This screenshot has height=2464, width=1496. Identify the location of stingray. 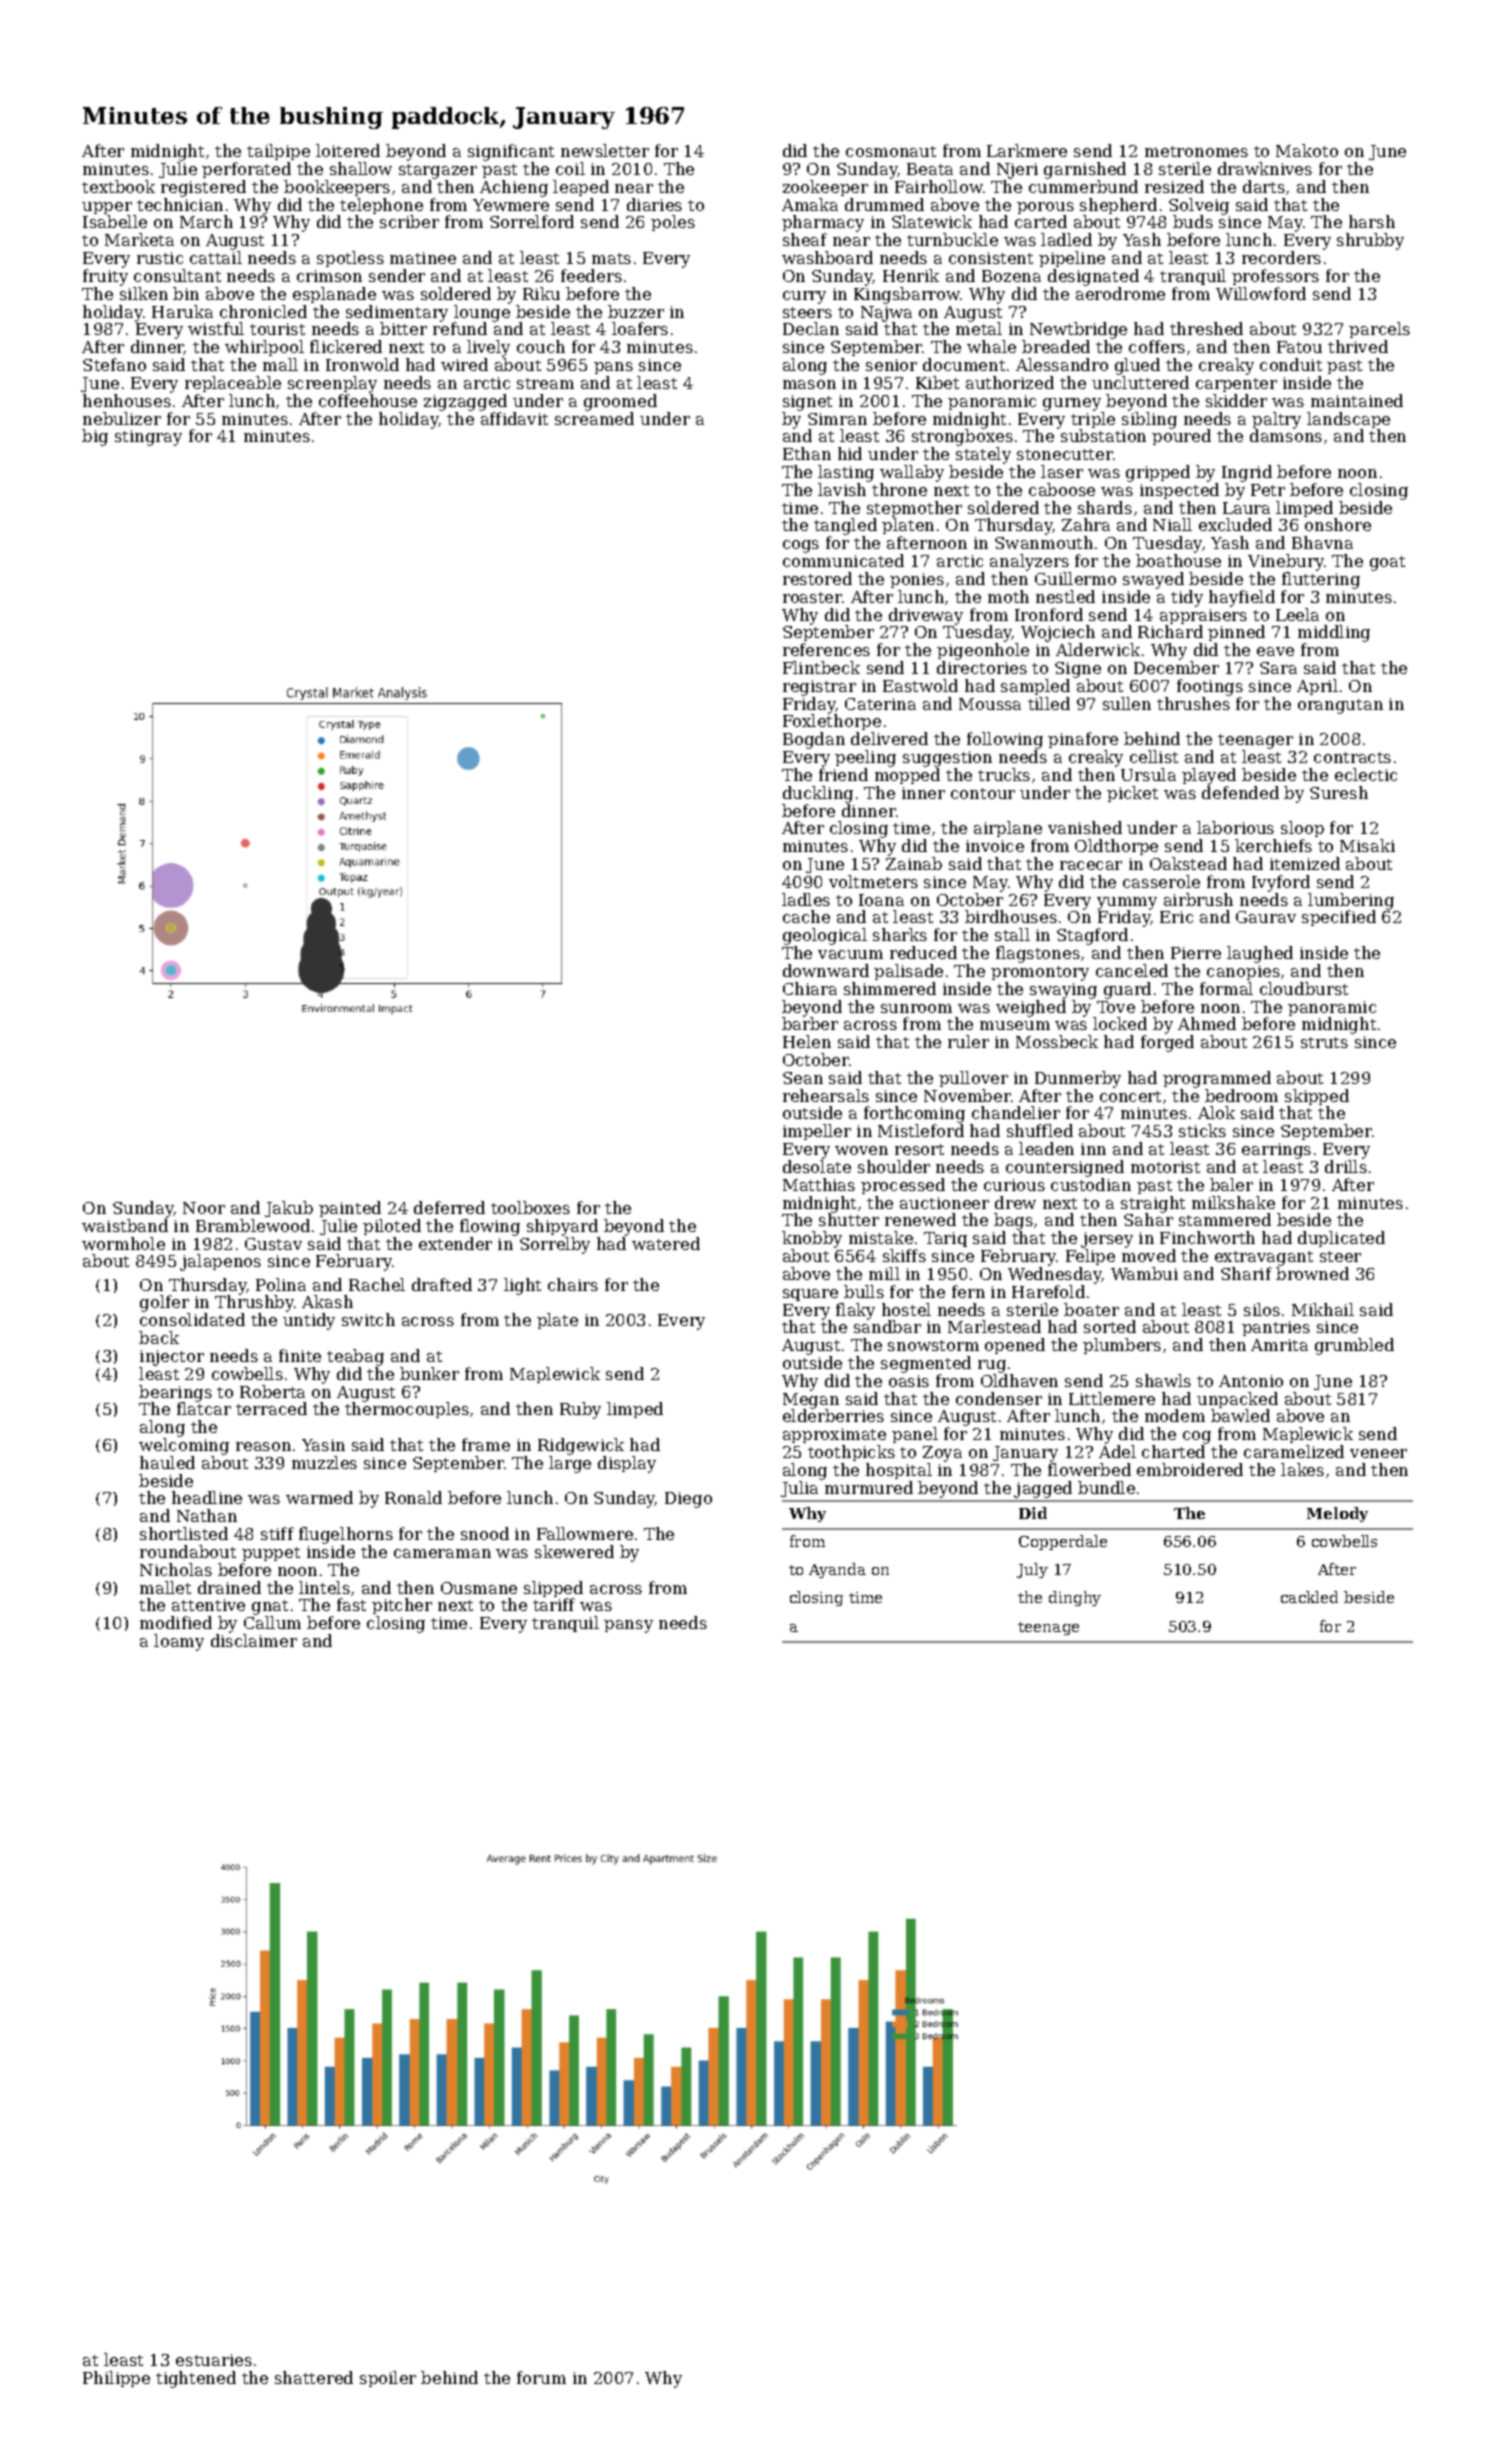
(148, 438).
